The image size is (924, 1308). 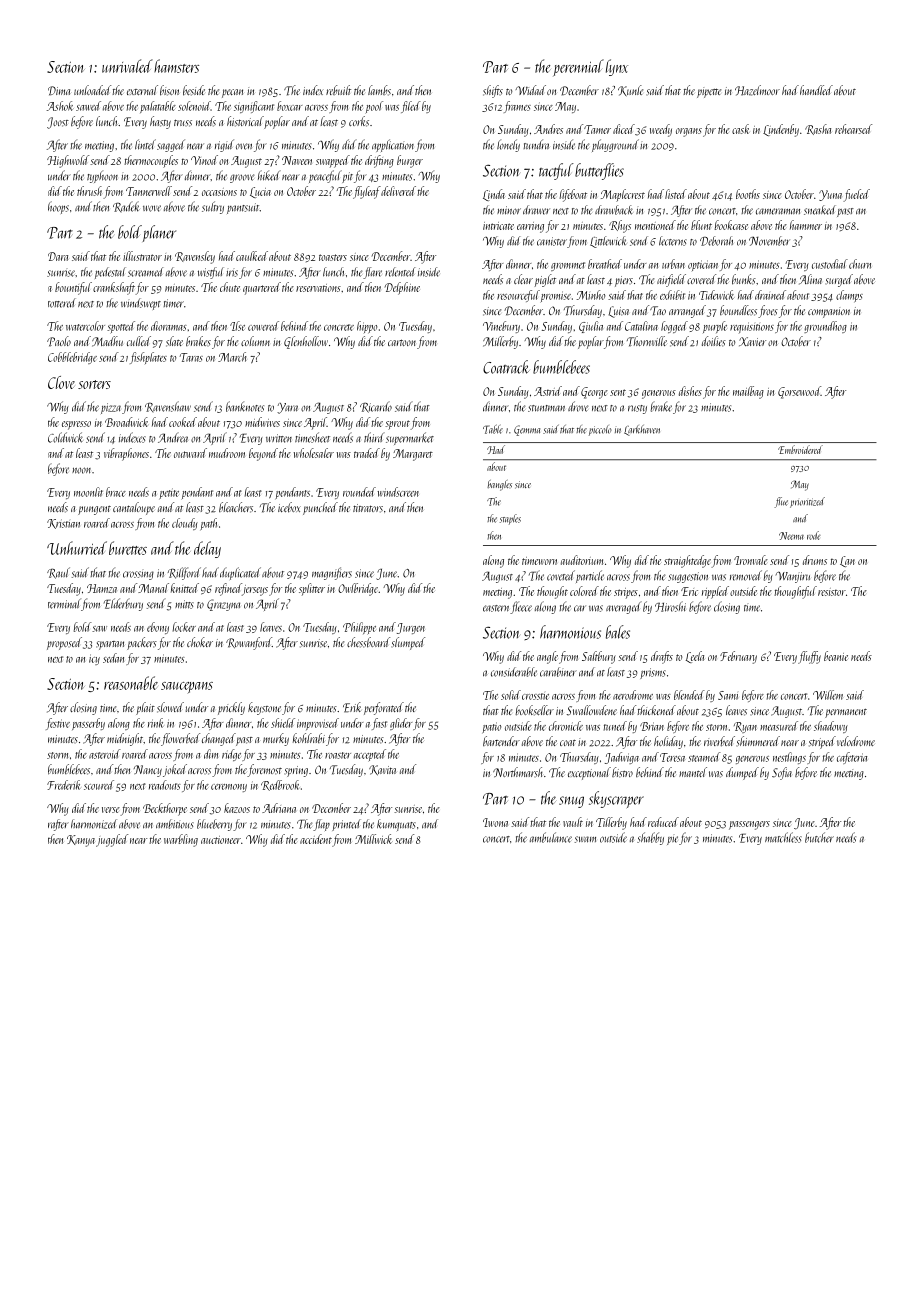 What do you see at coordinates (231, 708) in the document?
I see `prickly` at bounding box center [231, 708].
